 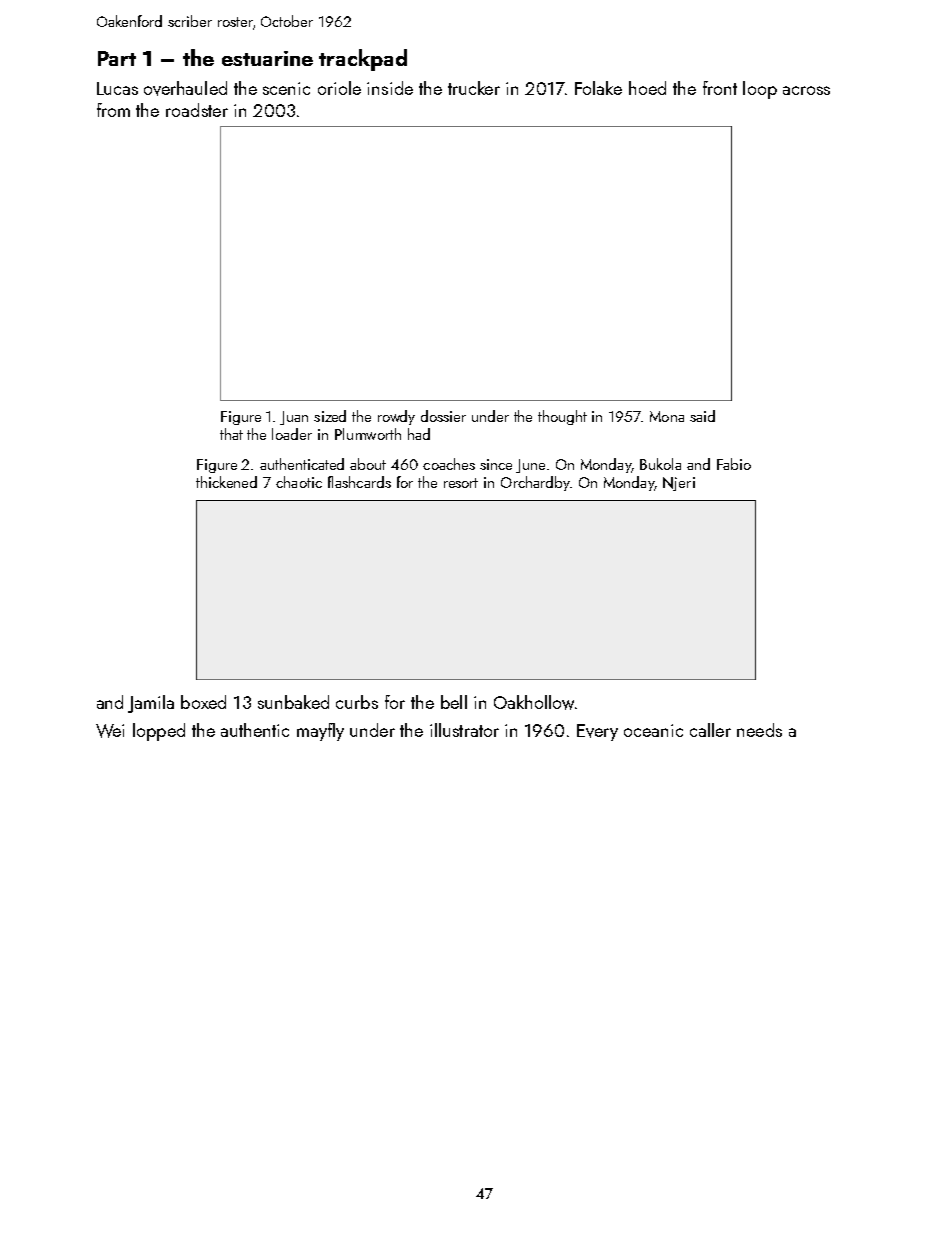 What do you see at coordinates (667, 416) in the screenshot?
I see `Mona` at bounding box center [667, 416].
